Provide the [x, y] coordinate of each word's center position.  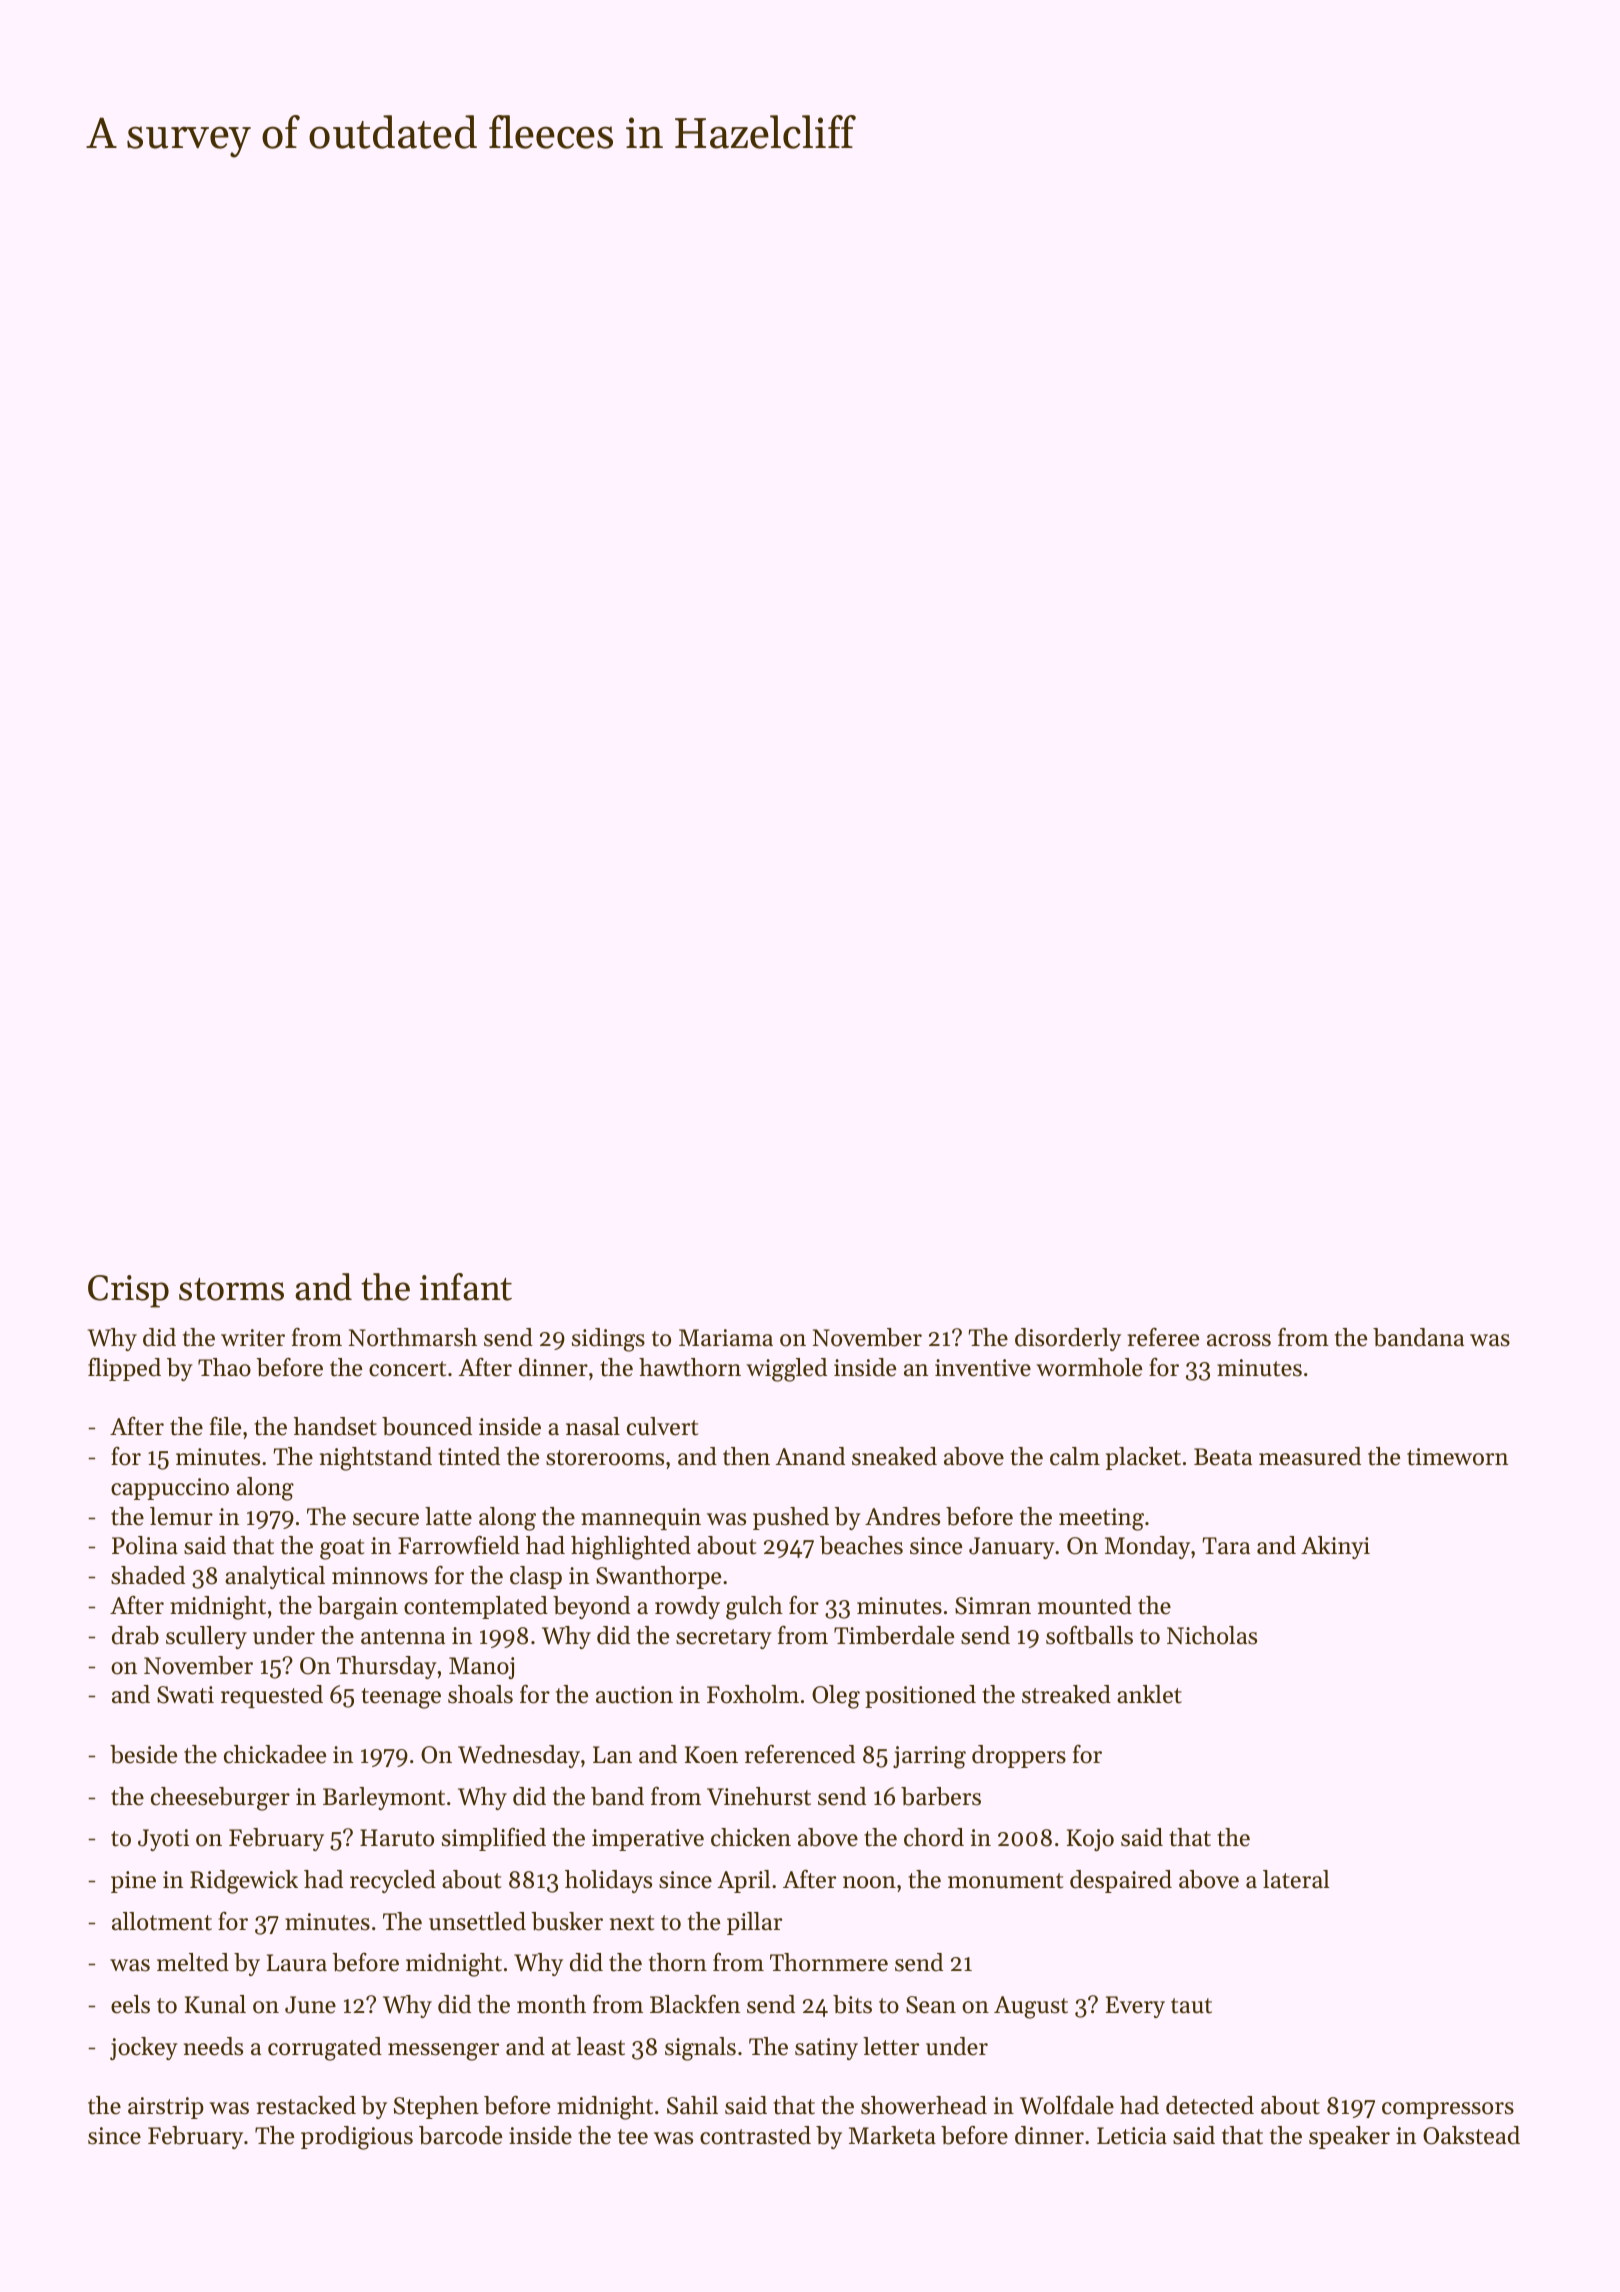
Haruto [397, 1838]
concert [407, 1369]
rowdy [687, 1607]
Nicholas [1212, 1635]
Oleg [836, 1697]
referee [1163, 1337]
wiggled [786, 1370]
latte [448, 1516]
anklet [1149, 1694]
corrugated [325, 2049]
